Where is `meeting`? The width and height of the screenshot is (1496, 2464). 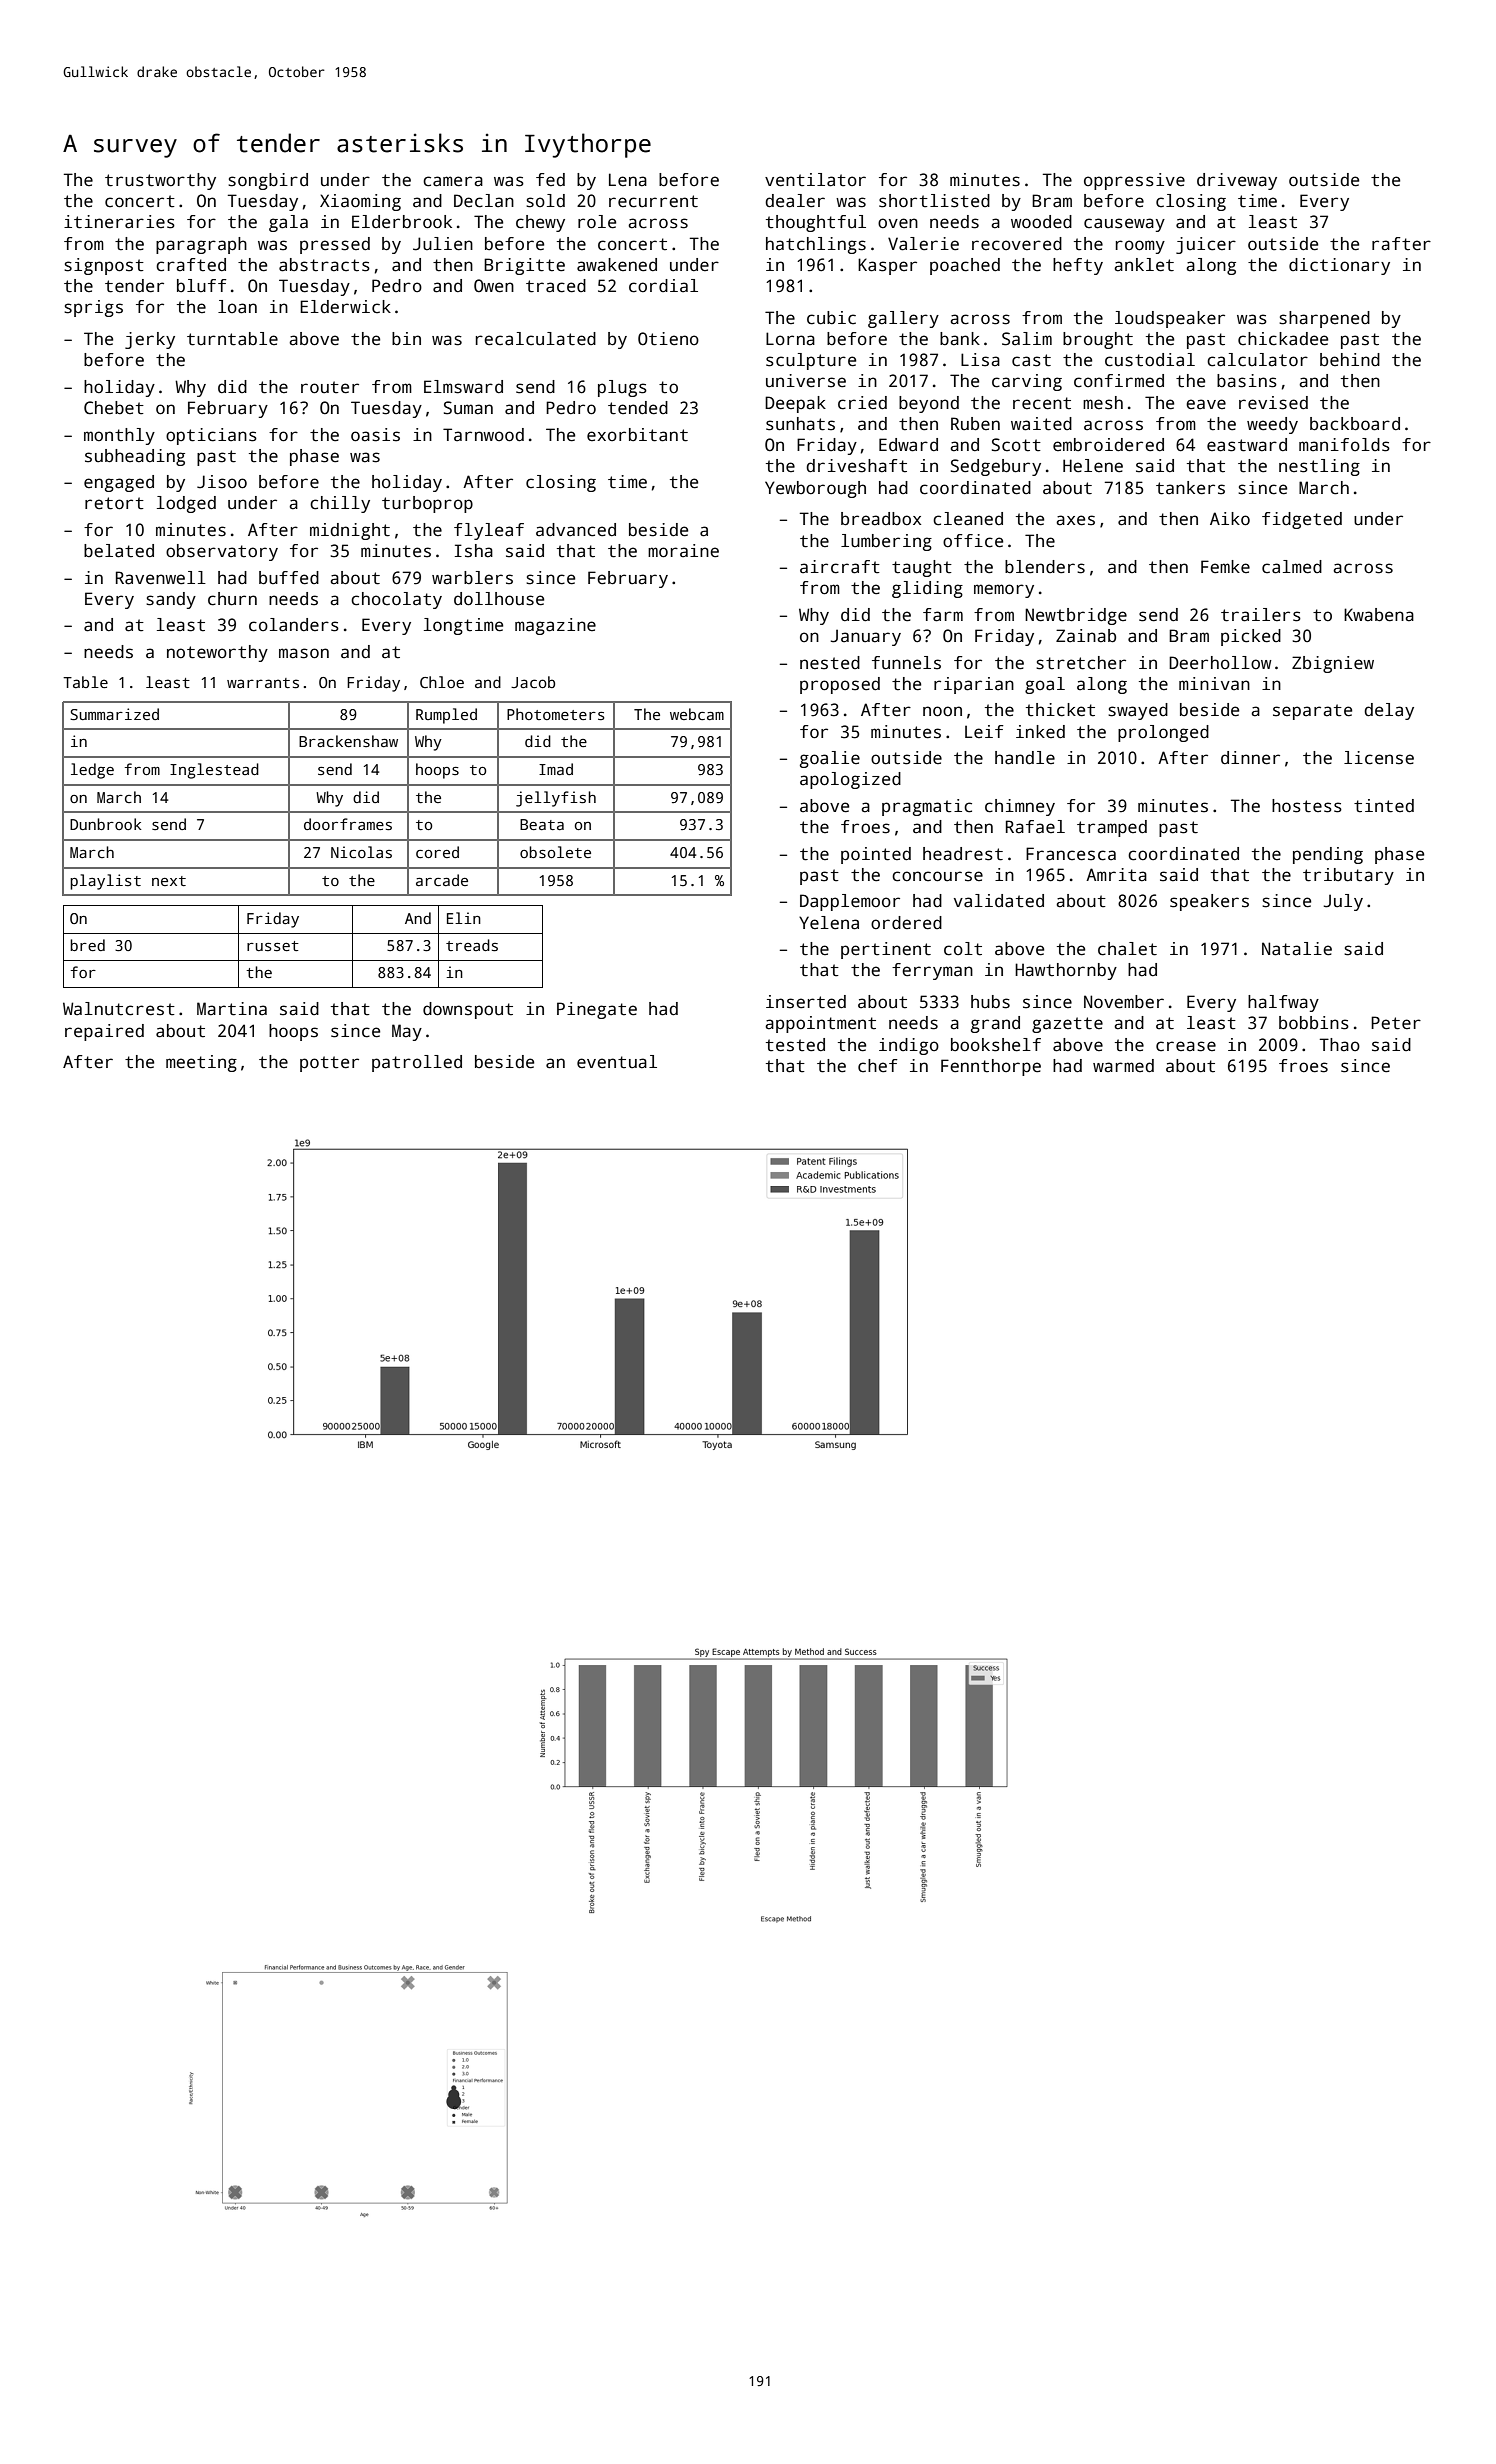 meeting is located at coordinates (201, 1063).
